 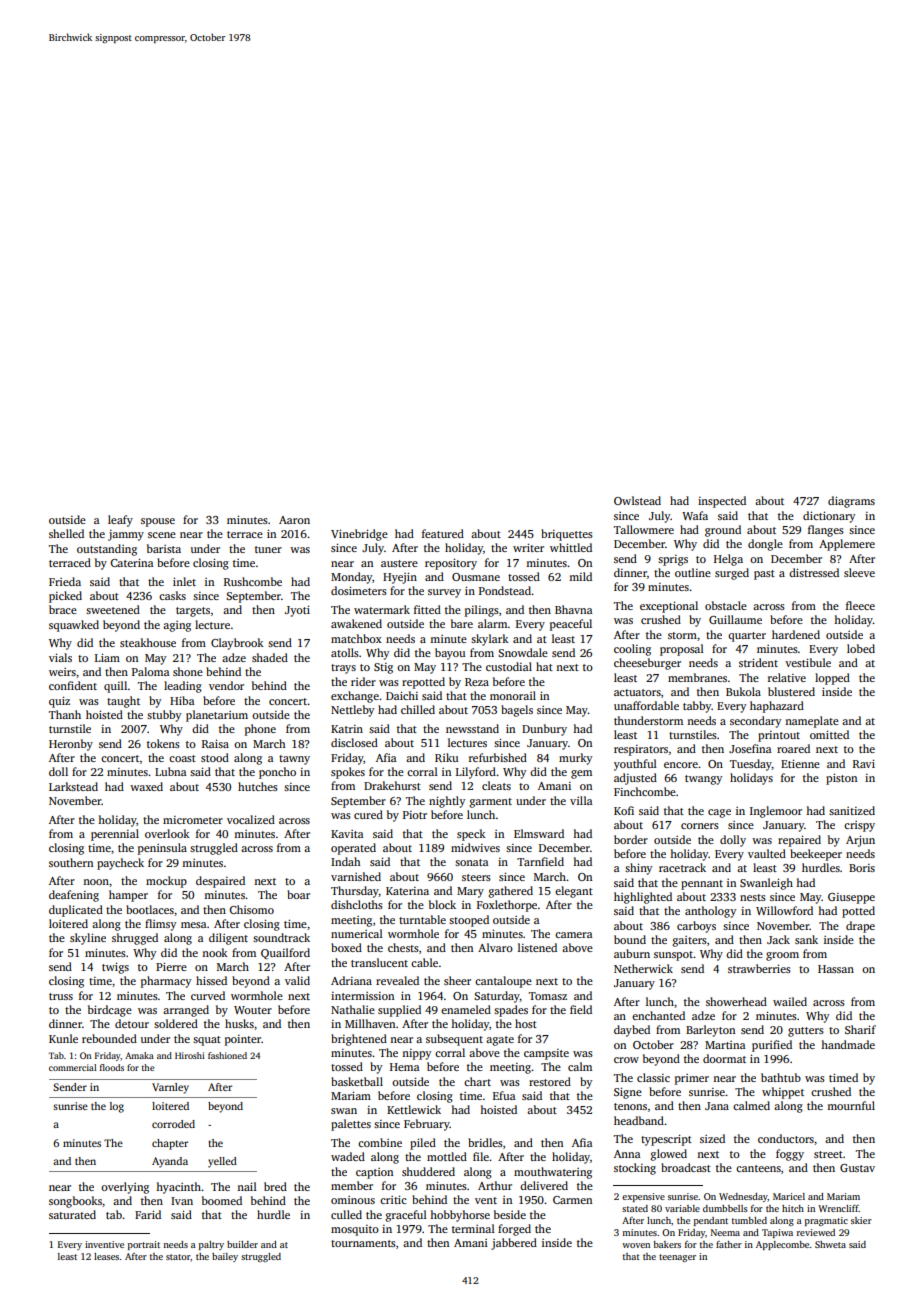 What do you see at coordinates (73, 786) in the screenshot?
I see `Larkstead` at bounding box center [73, 786].
